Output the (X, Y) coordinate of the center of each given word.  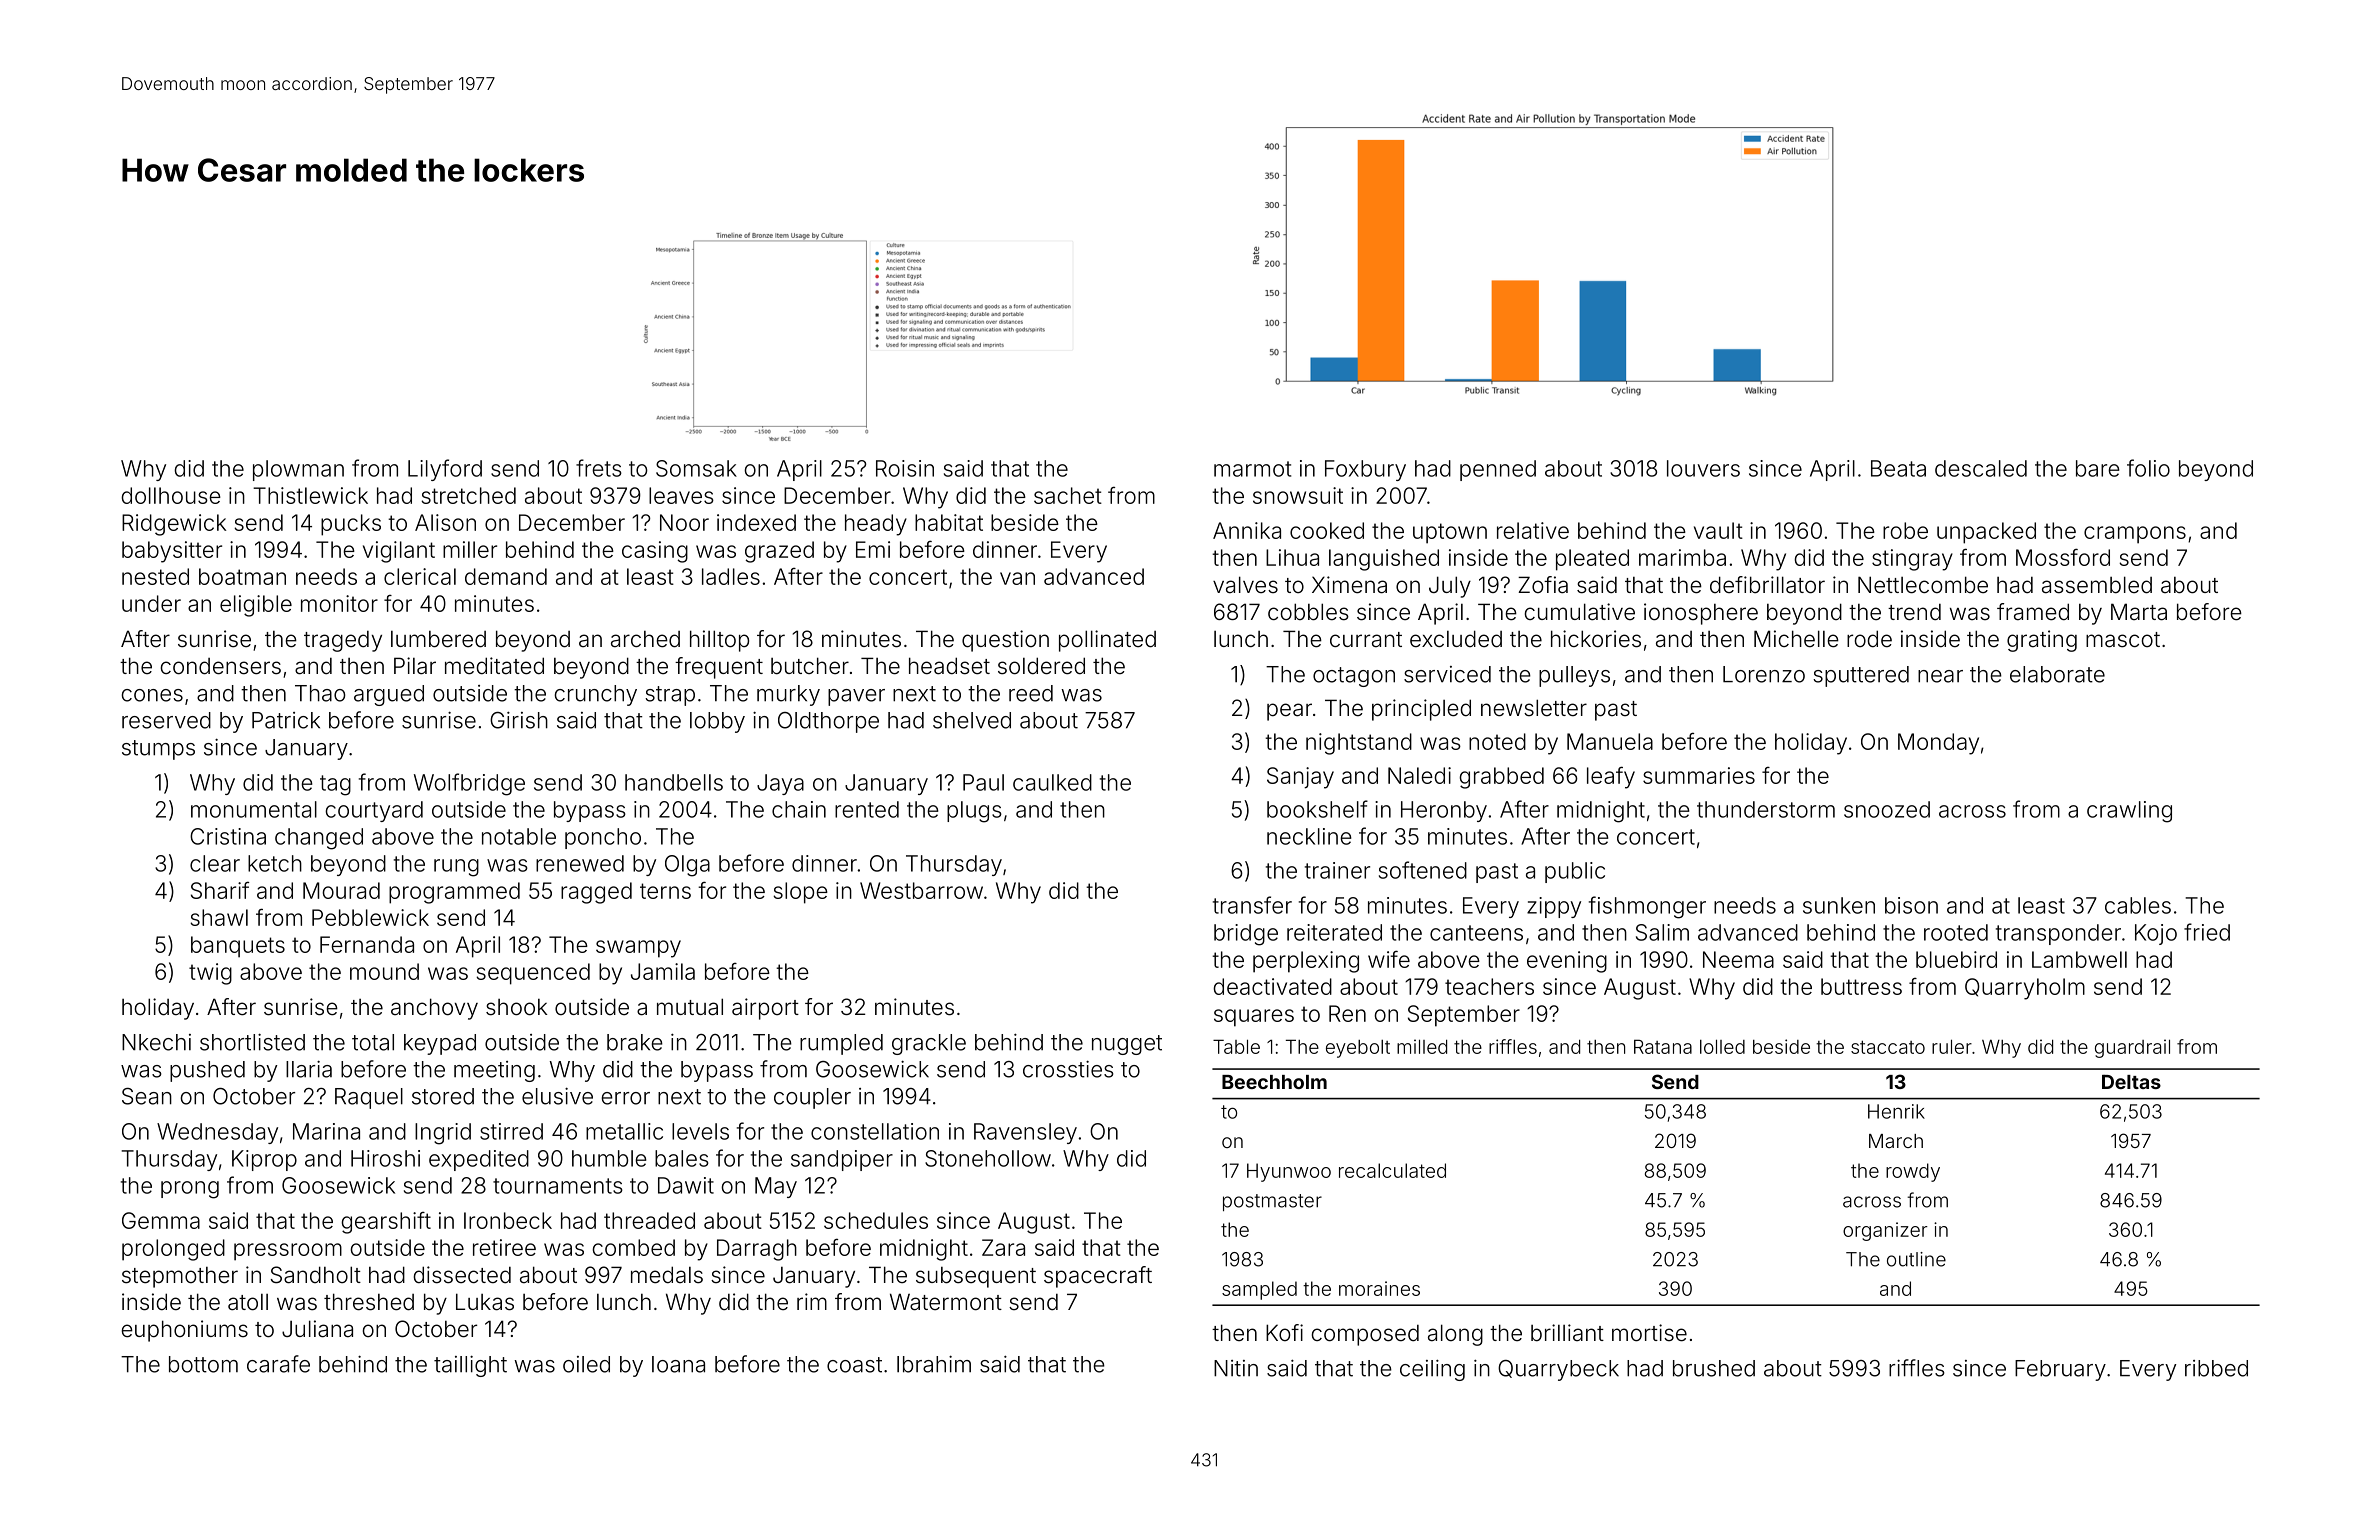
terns (665, 891)
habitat (949, 522)
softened (1423, 870)
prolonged (173, 1250)
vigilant (399, 552)
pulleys (1574, 676)
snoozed (1887, 809)
